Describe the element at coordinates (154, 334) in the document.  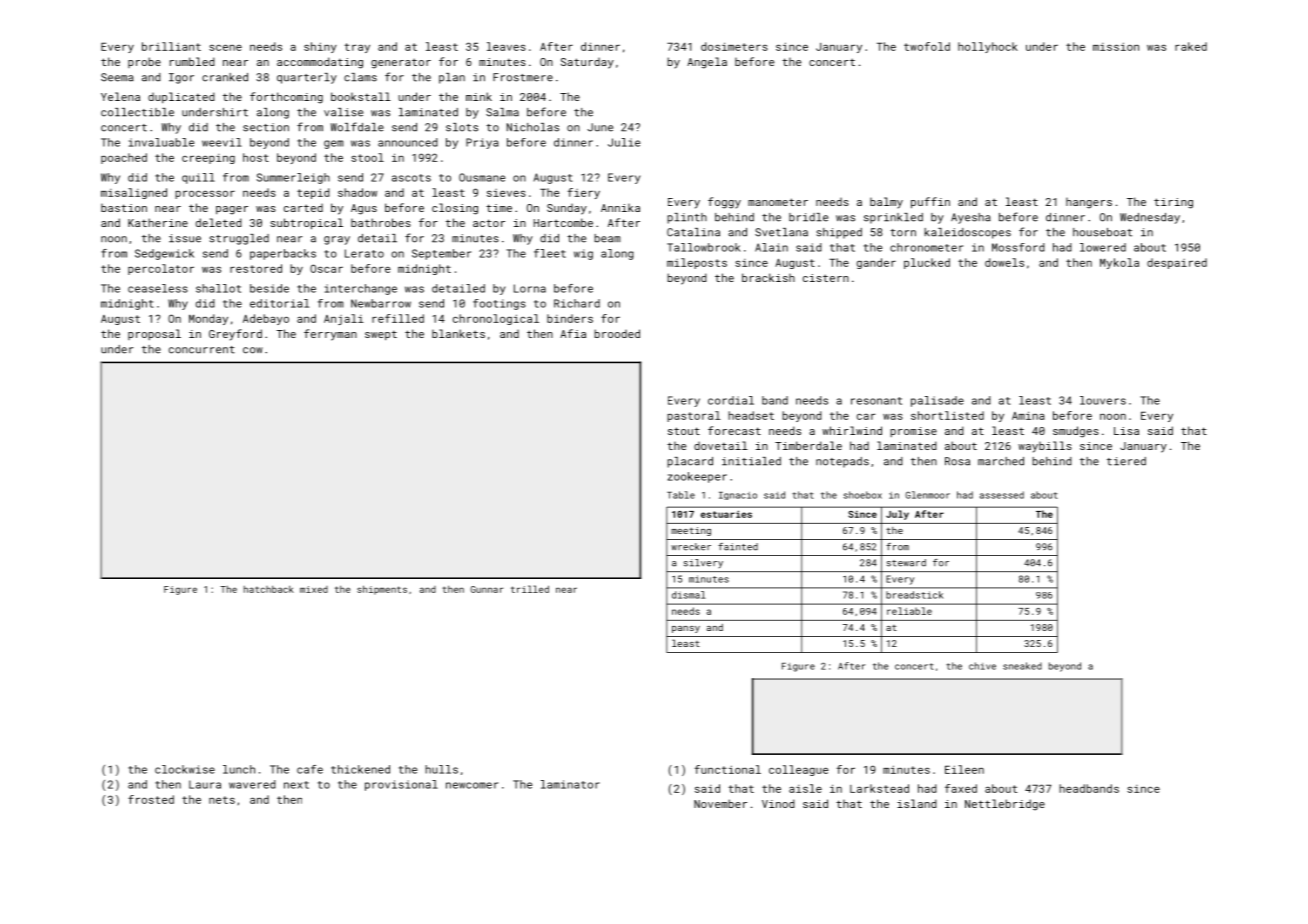
I see `proposal` at that location.
